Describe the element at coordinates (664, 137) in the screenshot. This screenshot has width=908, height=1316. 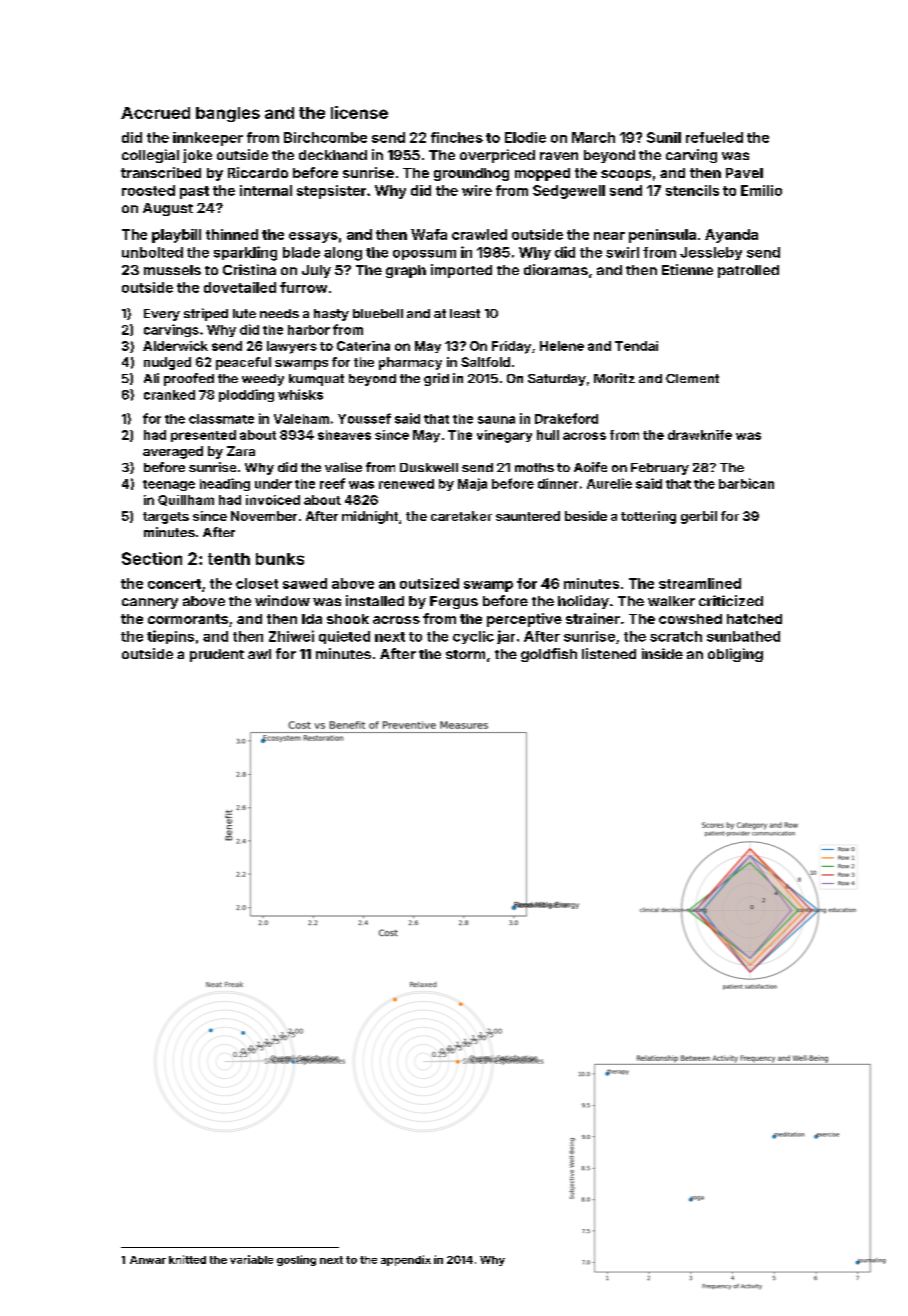
I see `Sunil` at that location.
